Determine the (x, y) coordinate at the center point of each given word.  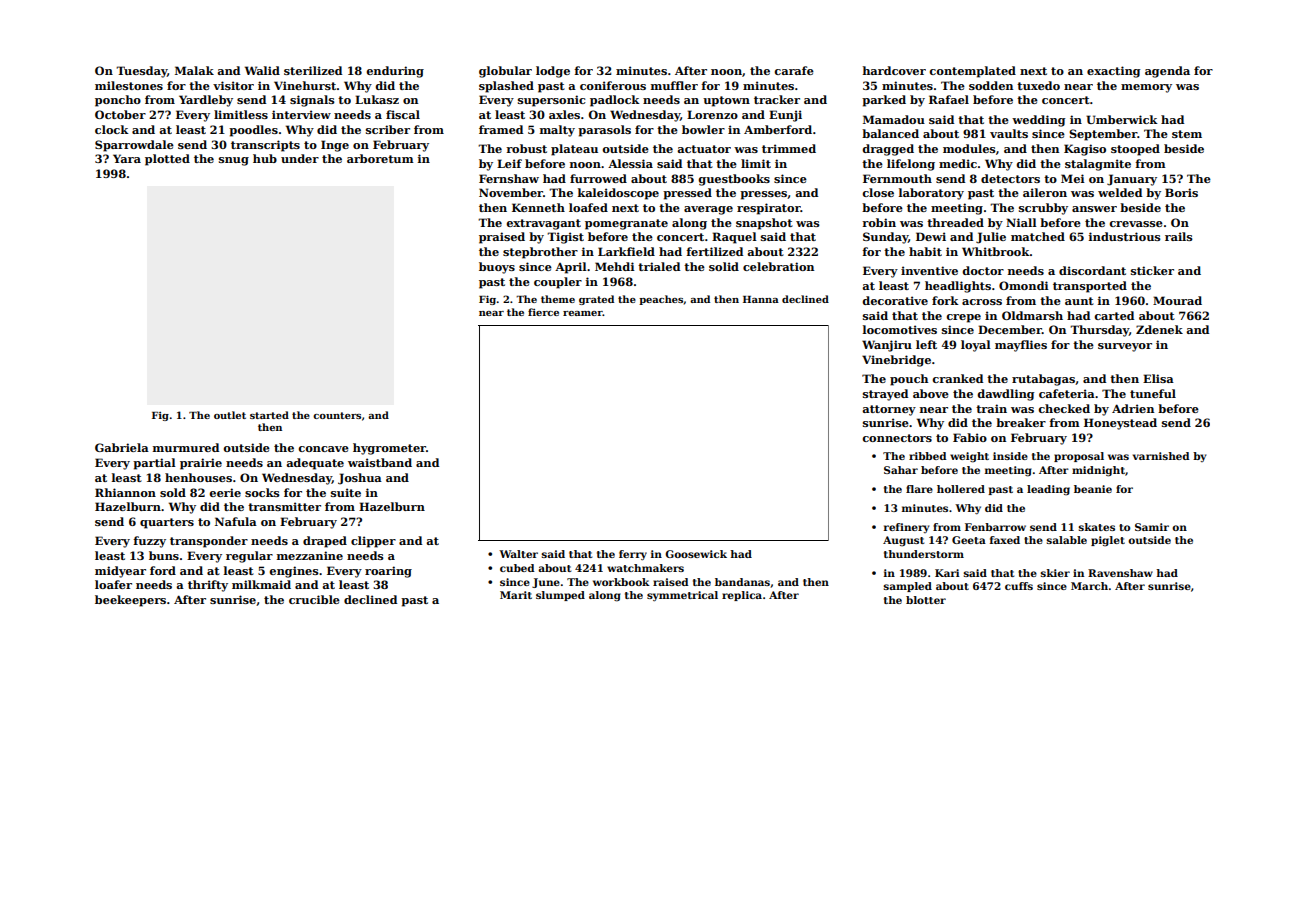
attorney (889, 410)
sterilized (313, 70)
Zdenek (1159, 329)
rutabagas (1043, 380)
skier (1055, 573)
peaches (661, 300)
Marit (516, 595)
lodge (553, 72)
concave (323, 449)
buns (164, 555)
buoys (497, 268)
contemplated (972, 72)
